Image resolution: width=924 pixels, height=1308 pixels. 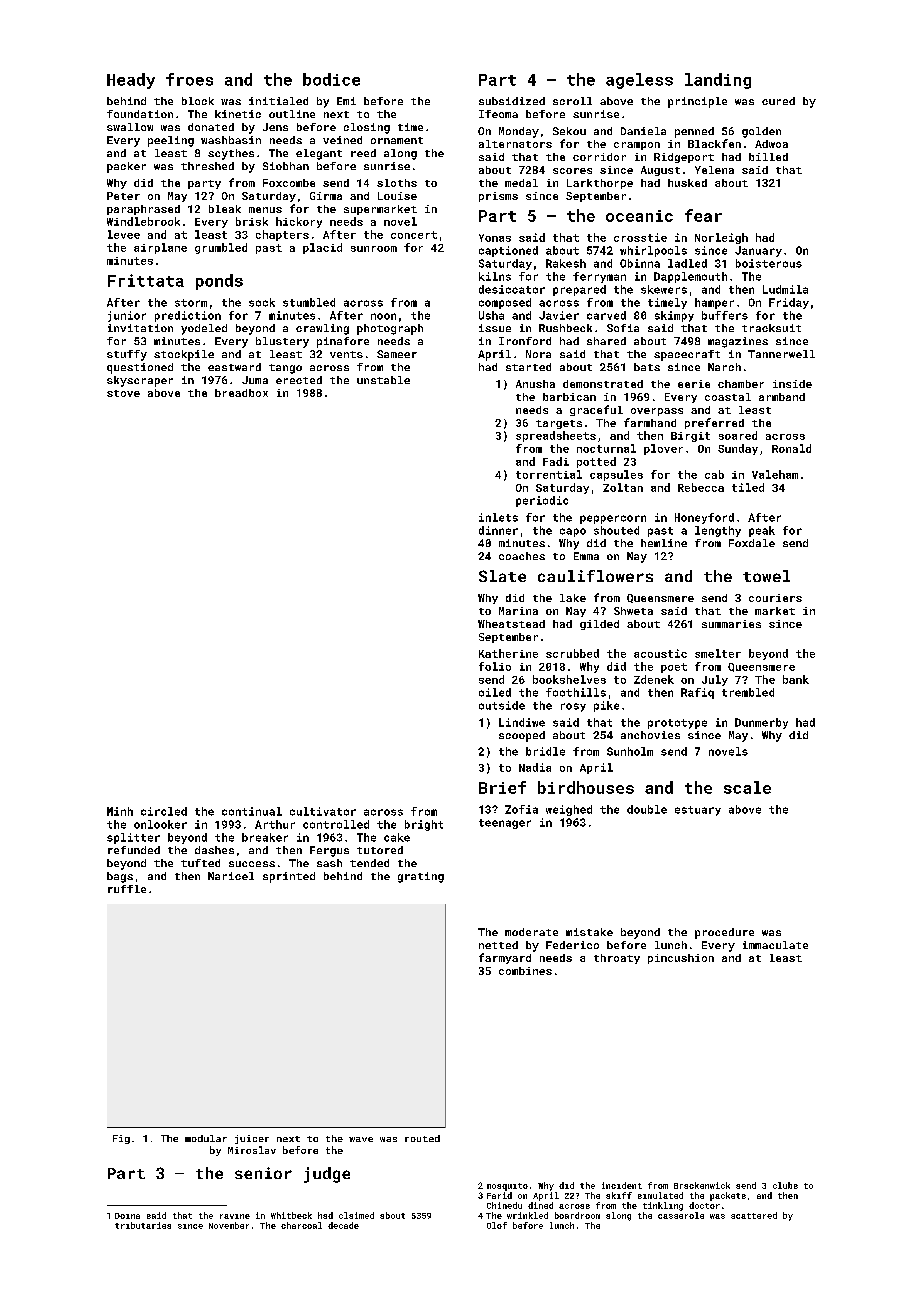 What do you see at coordinates (143, 210) in the image?
I see `paraphrased` at bounding box center [143, 210].
